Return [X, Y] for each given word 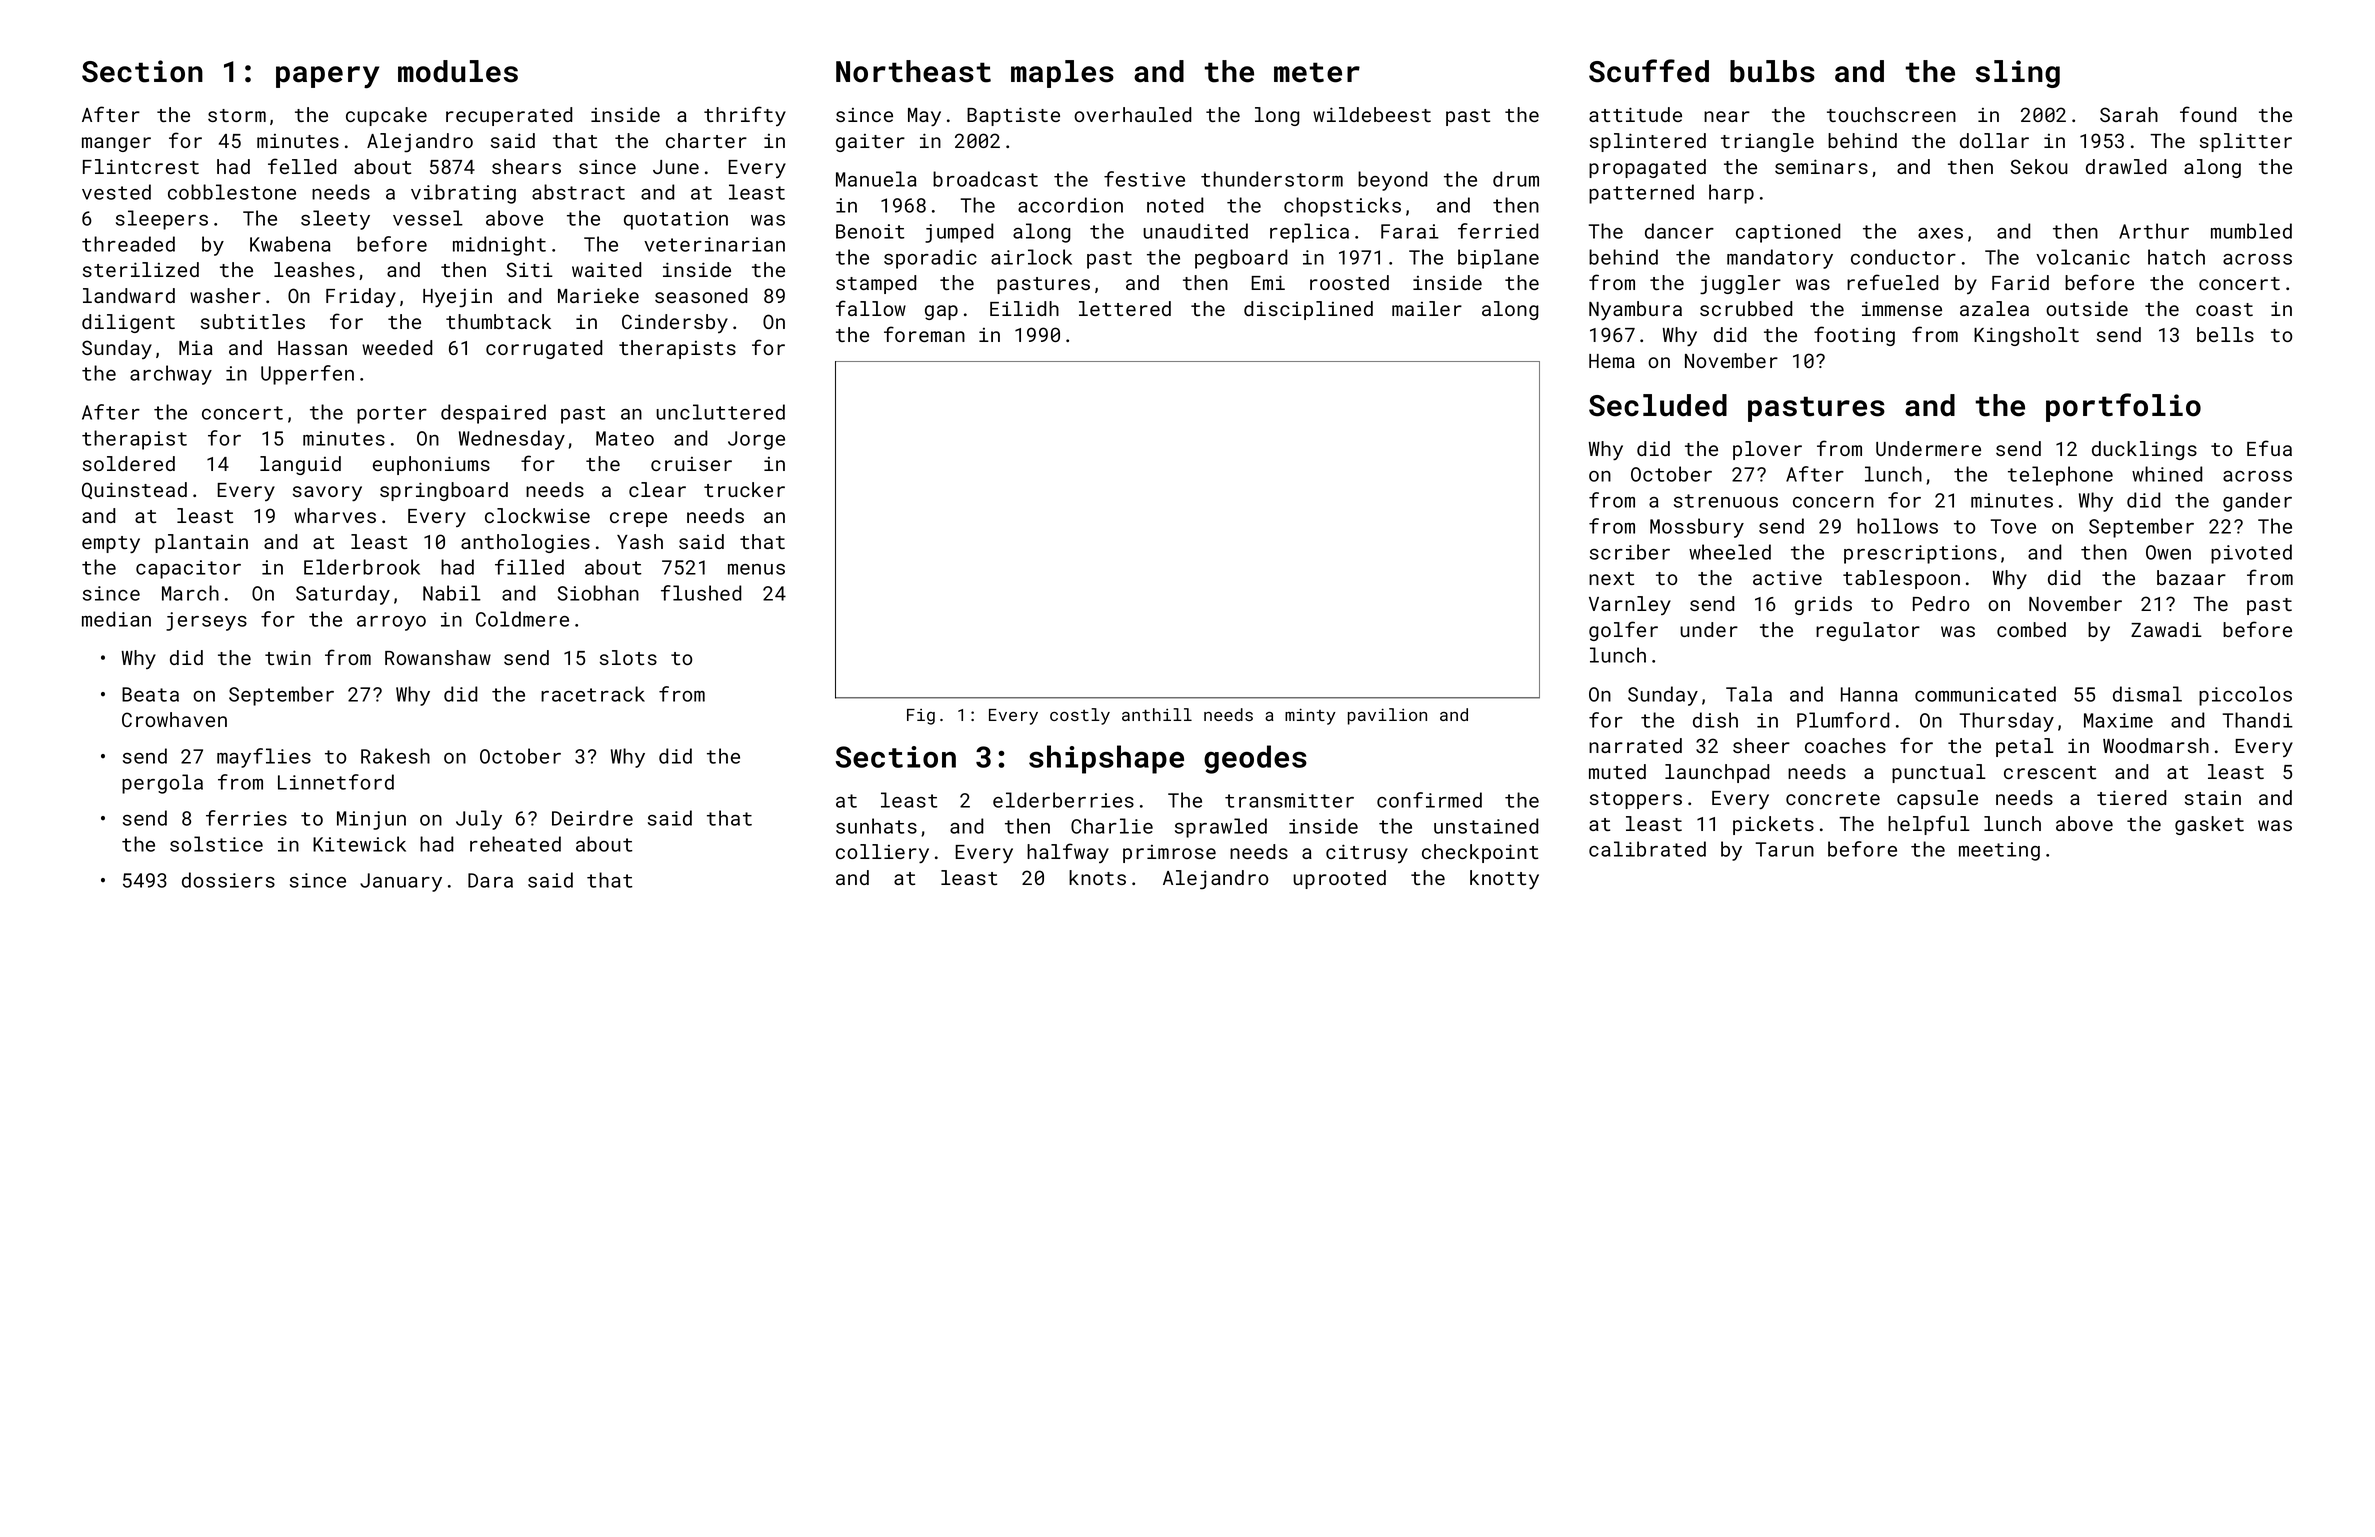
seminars [1821, 166]
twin [288, 657]
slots [628, 657]
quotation [676, 220]
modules [458, 71]
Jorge [756, 440]
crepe [638, 519]
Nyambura [1635, 311]
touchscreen [1891, 114]
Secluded [1658, 405]
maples [1062, 74]
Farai [1410, 231]
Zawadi [2166, 629]
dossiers [228, 880]
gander [2257, 502]
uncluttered [720, 412]
